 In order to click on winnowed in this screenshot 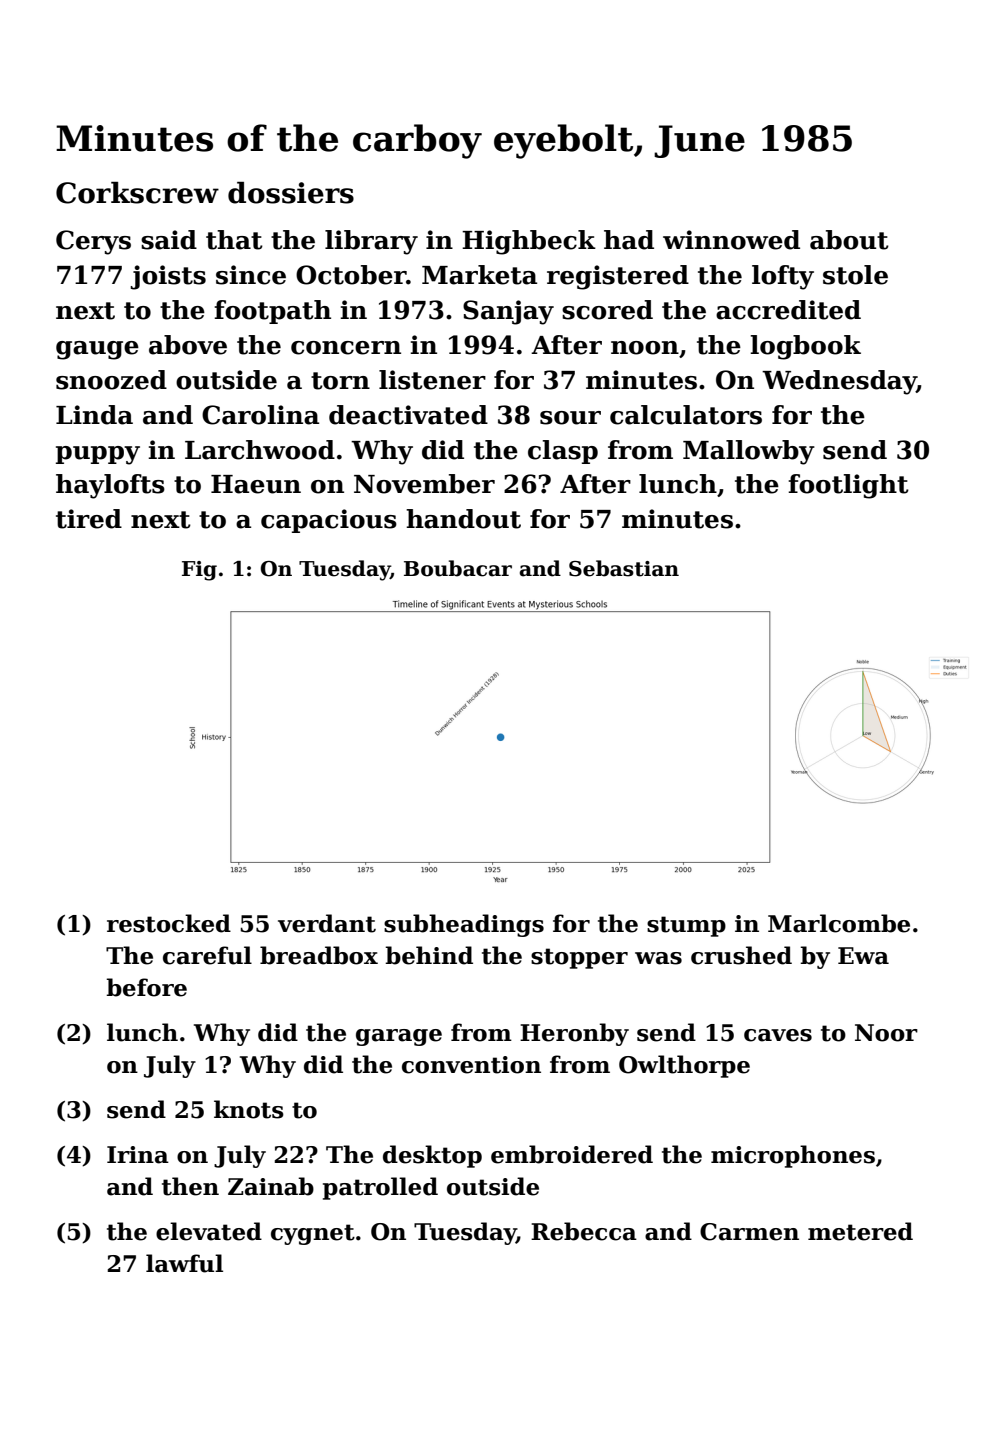, I will do `click(731, 240)`.
